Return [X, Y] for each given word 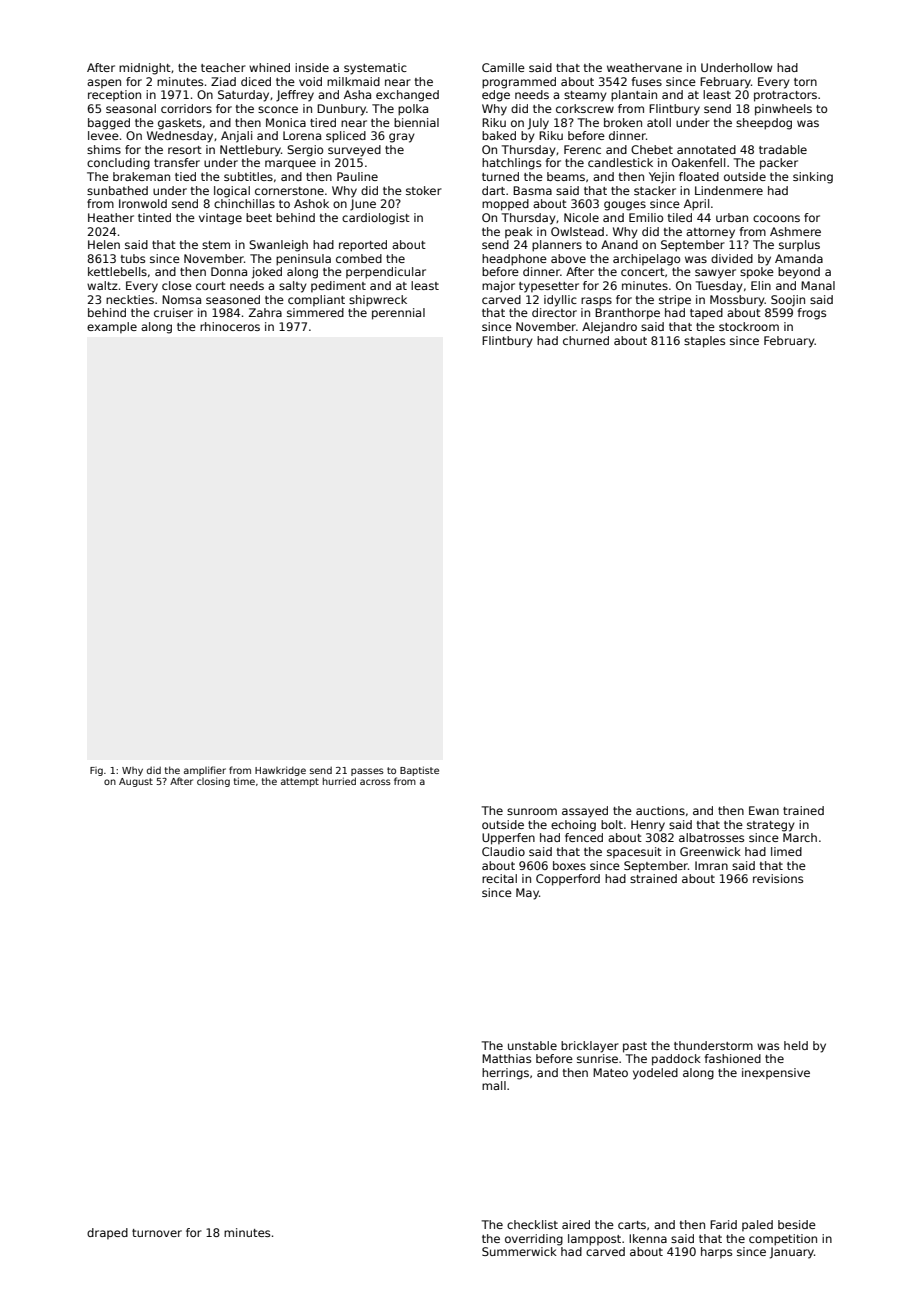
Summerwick [519, 1251]
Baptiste [419, 771]
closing [213, 782]
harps [716, 1252]
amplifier [205, 771]
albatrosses [711, 837]
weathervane [644, 67]
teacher [223, 67]
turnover [157, 1233]
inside [312, 67]
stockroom [749, 326]
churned [586, 340]
